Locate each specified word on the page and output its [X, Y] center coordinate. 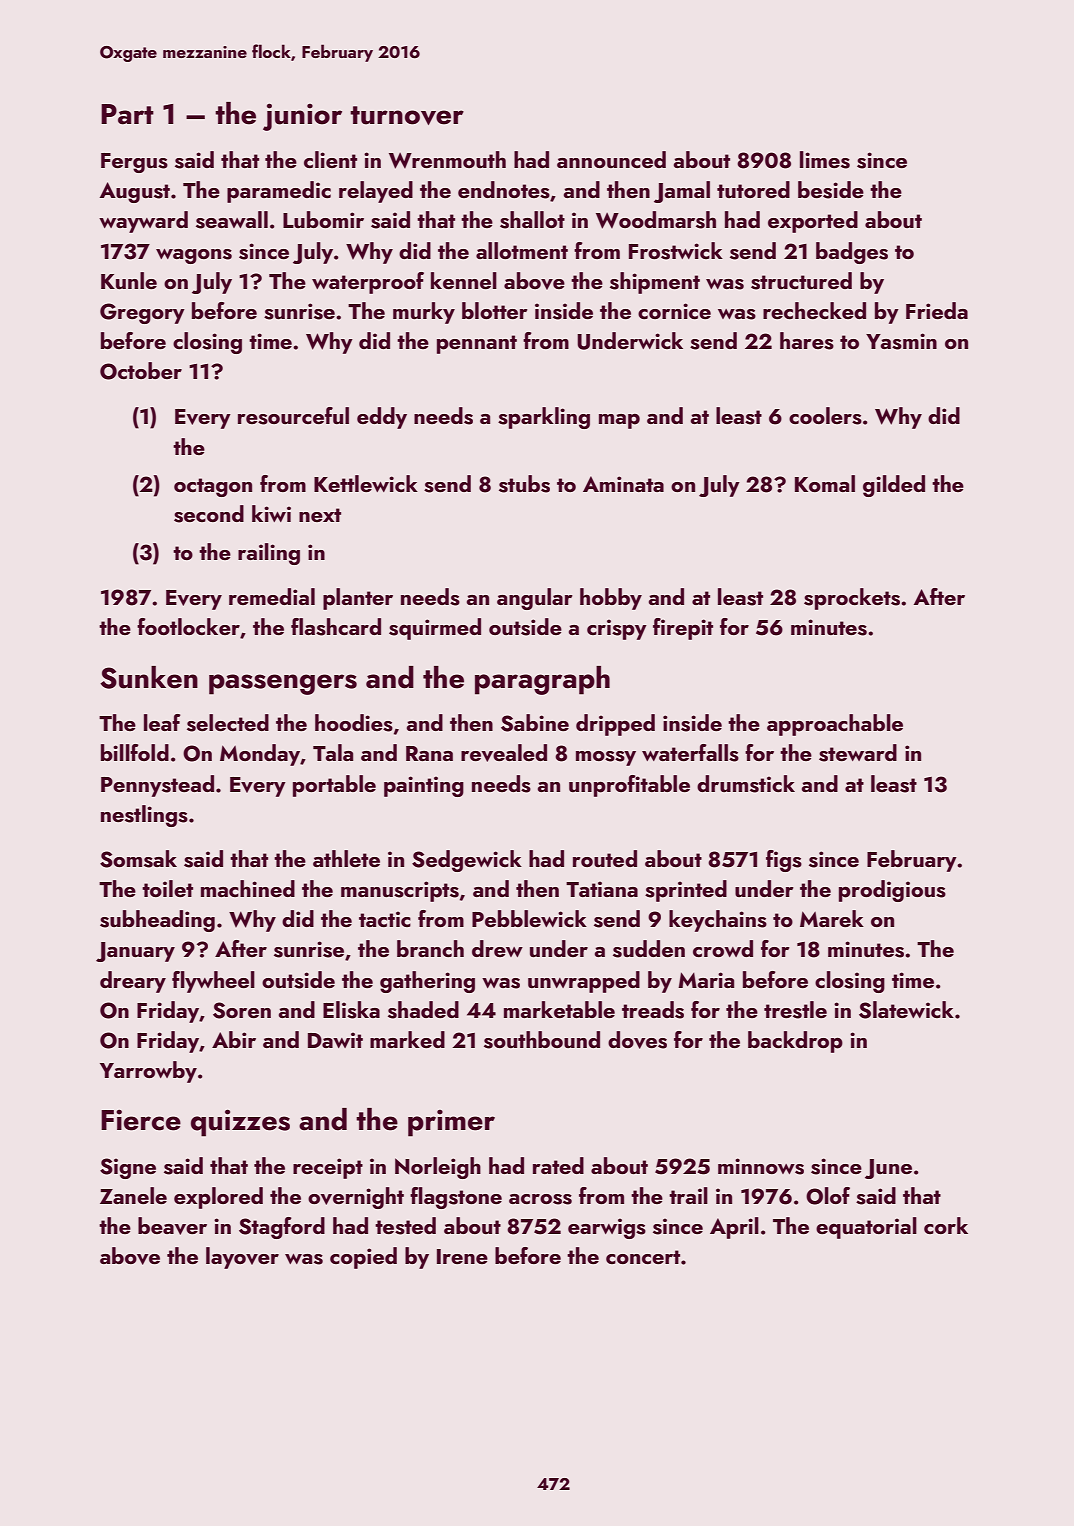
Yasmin [901, 341]
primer [451, 1123]
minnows [761, 1166]
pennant [477, 344]
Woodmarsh [656, 220]
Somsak [138, 859]
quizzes [240, 1123]
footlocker [188, 626]
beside [831, 190]
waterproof [368, 283]
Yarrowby [148, 1072]
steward [858, 753]
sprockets [852, 599]
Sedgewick [467, 861]
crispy [617, 629]
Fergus [134, 163]
